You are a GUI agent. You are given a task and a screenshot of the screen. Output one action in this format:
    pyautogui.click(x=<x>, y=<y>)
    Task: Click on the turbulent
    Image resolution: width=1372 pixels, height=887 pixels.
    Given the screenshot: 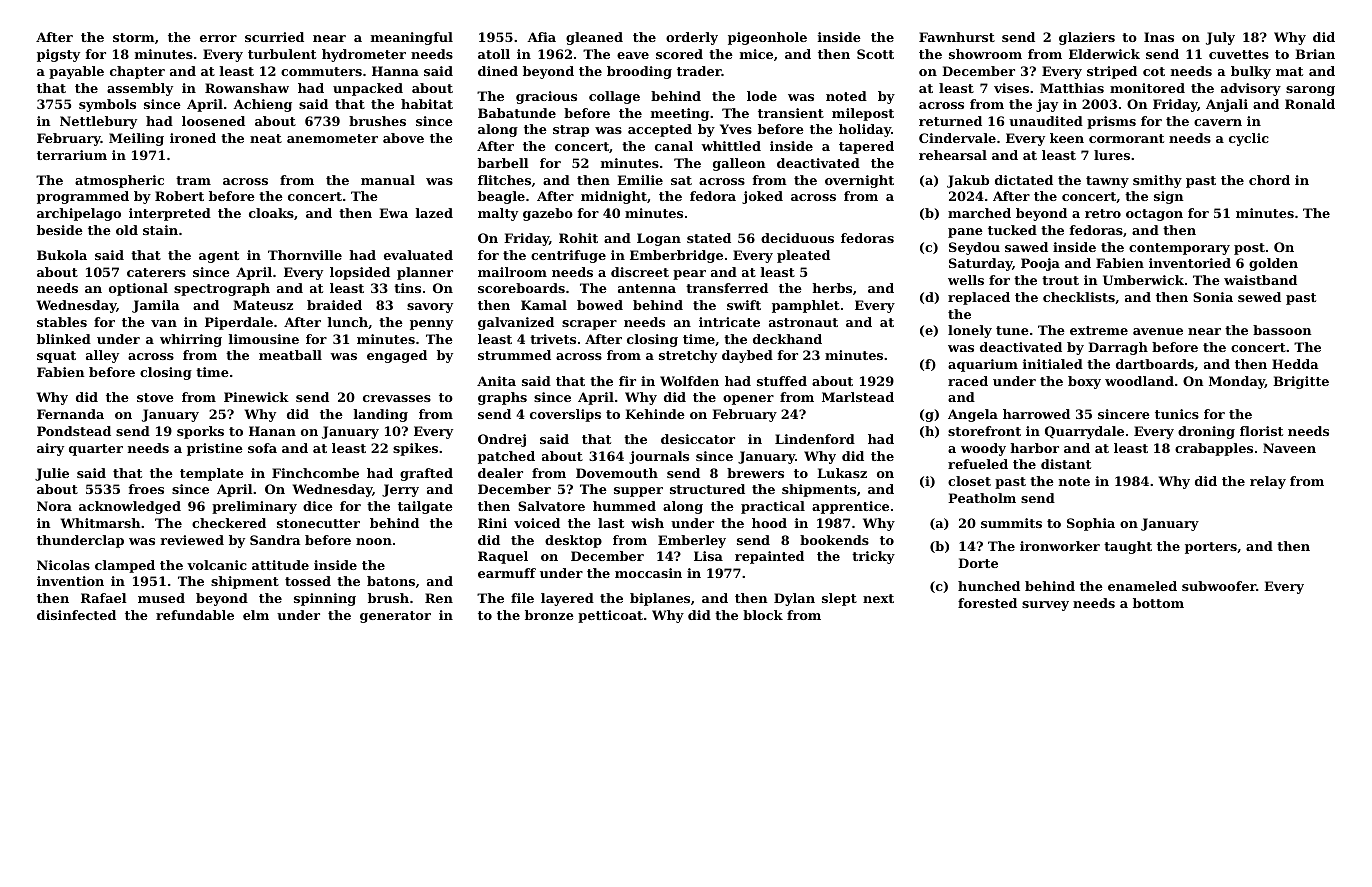 What is the action you would take?
    pyautogui.click(x=282, y=54)
